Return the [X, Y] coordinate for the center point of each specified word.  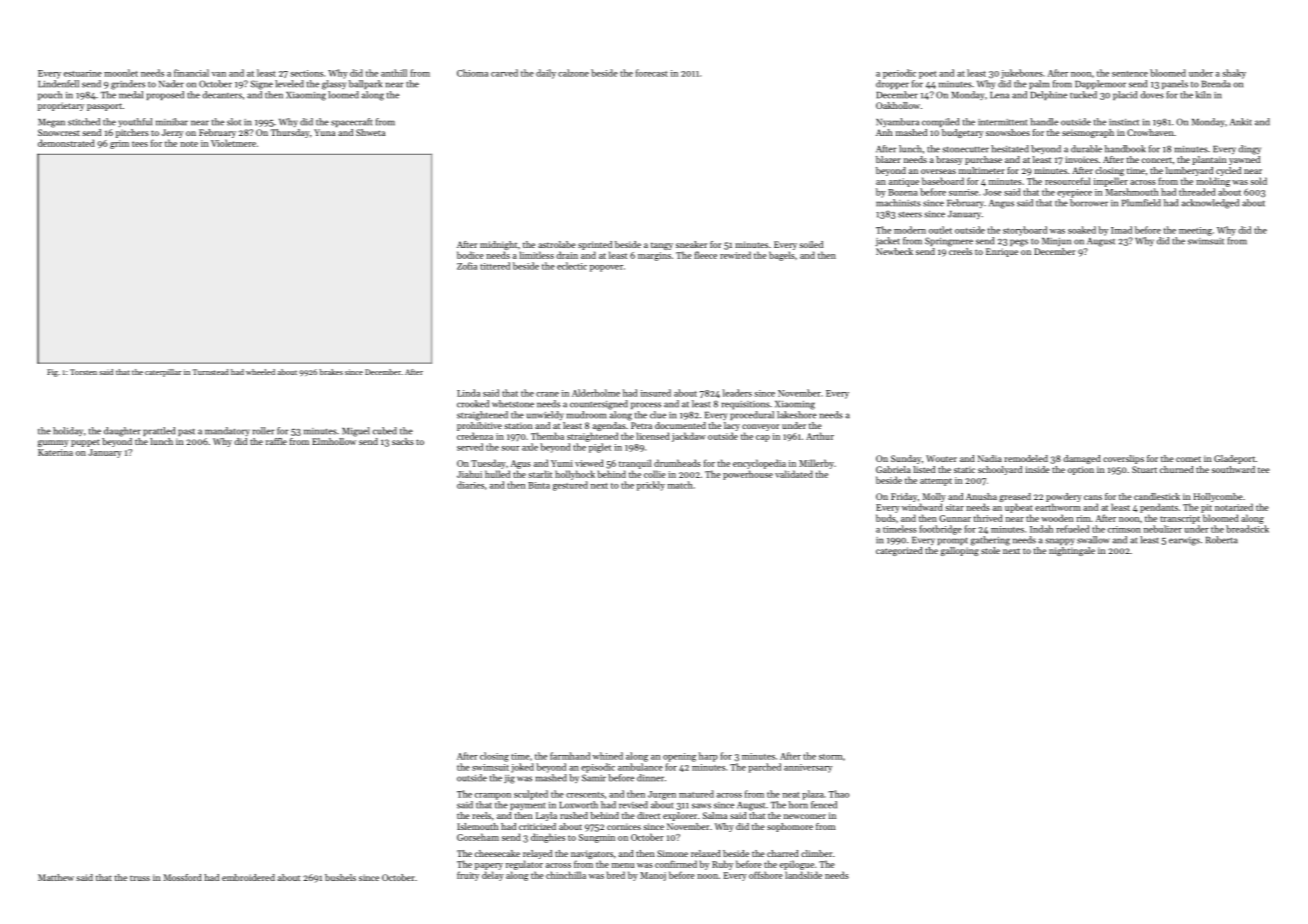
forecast [652, 73]
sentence [1130, 74]
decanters [222, 95]
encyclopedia [759, 464]
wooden [1057, 518]
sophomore [790, 827]
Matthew [56, 877]
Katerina [55, 452]
